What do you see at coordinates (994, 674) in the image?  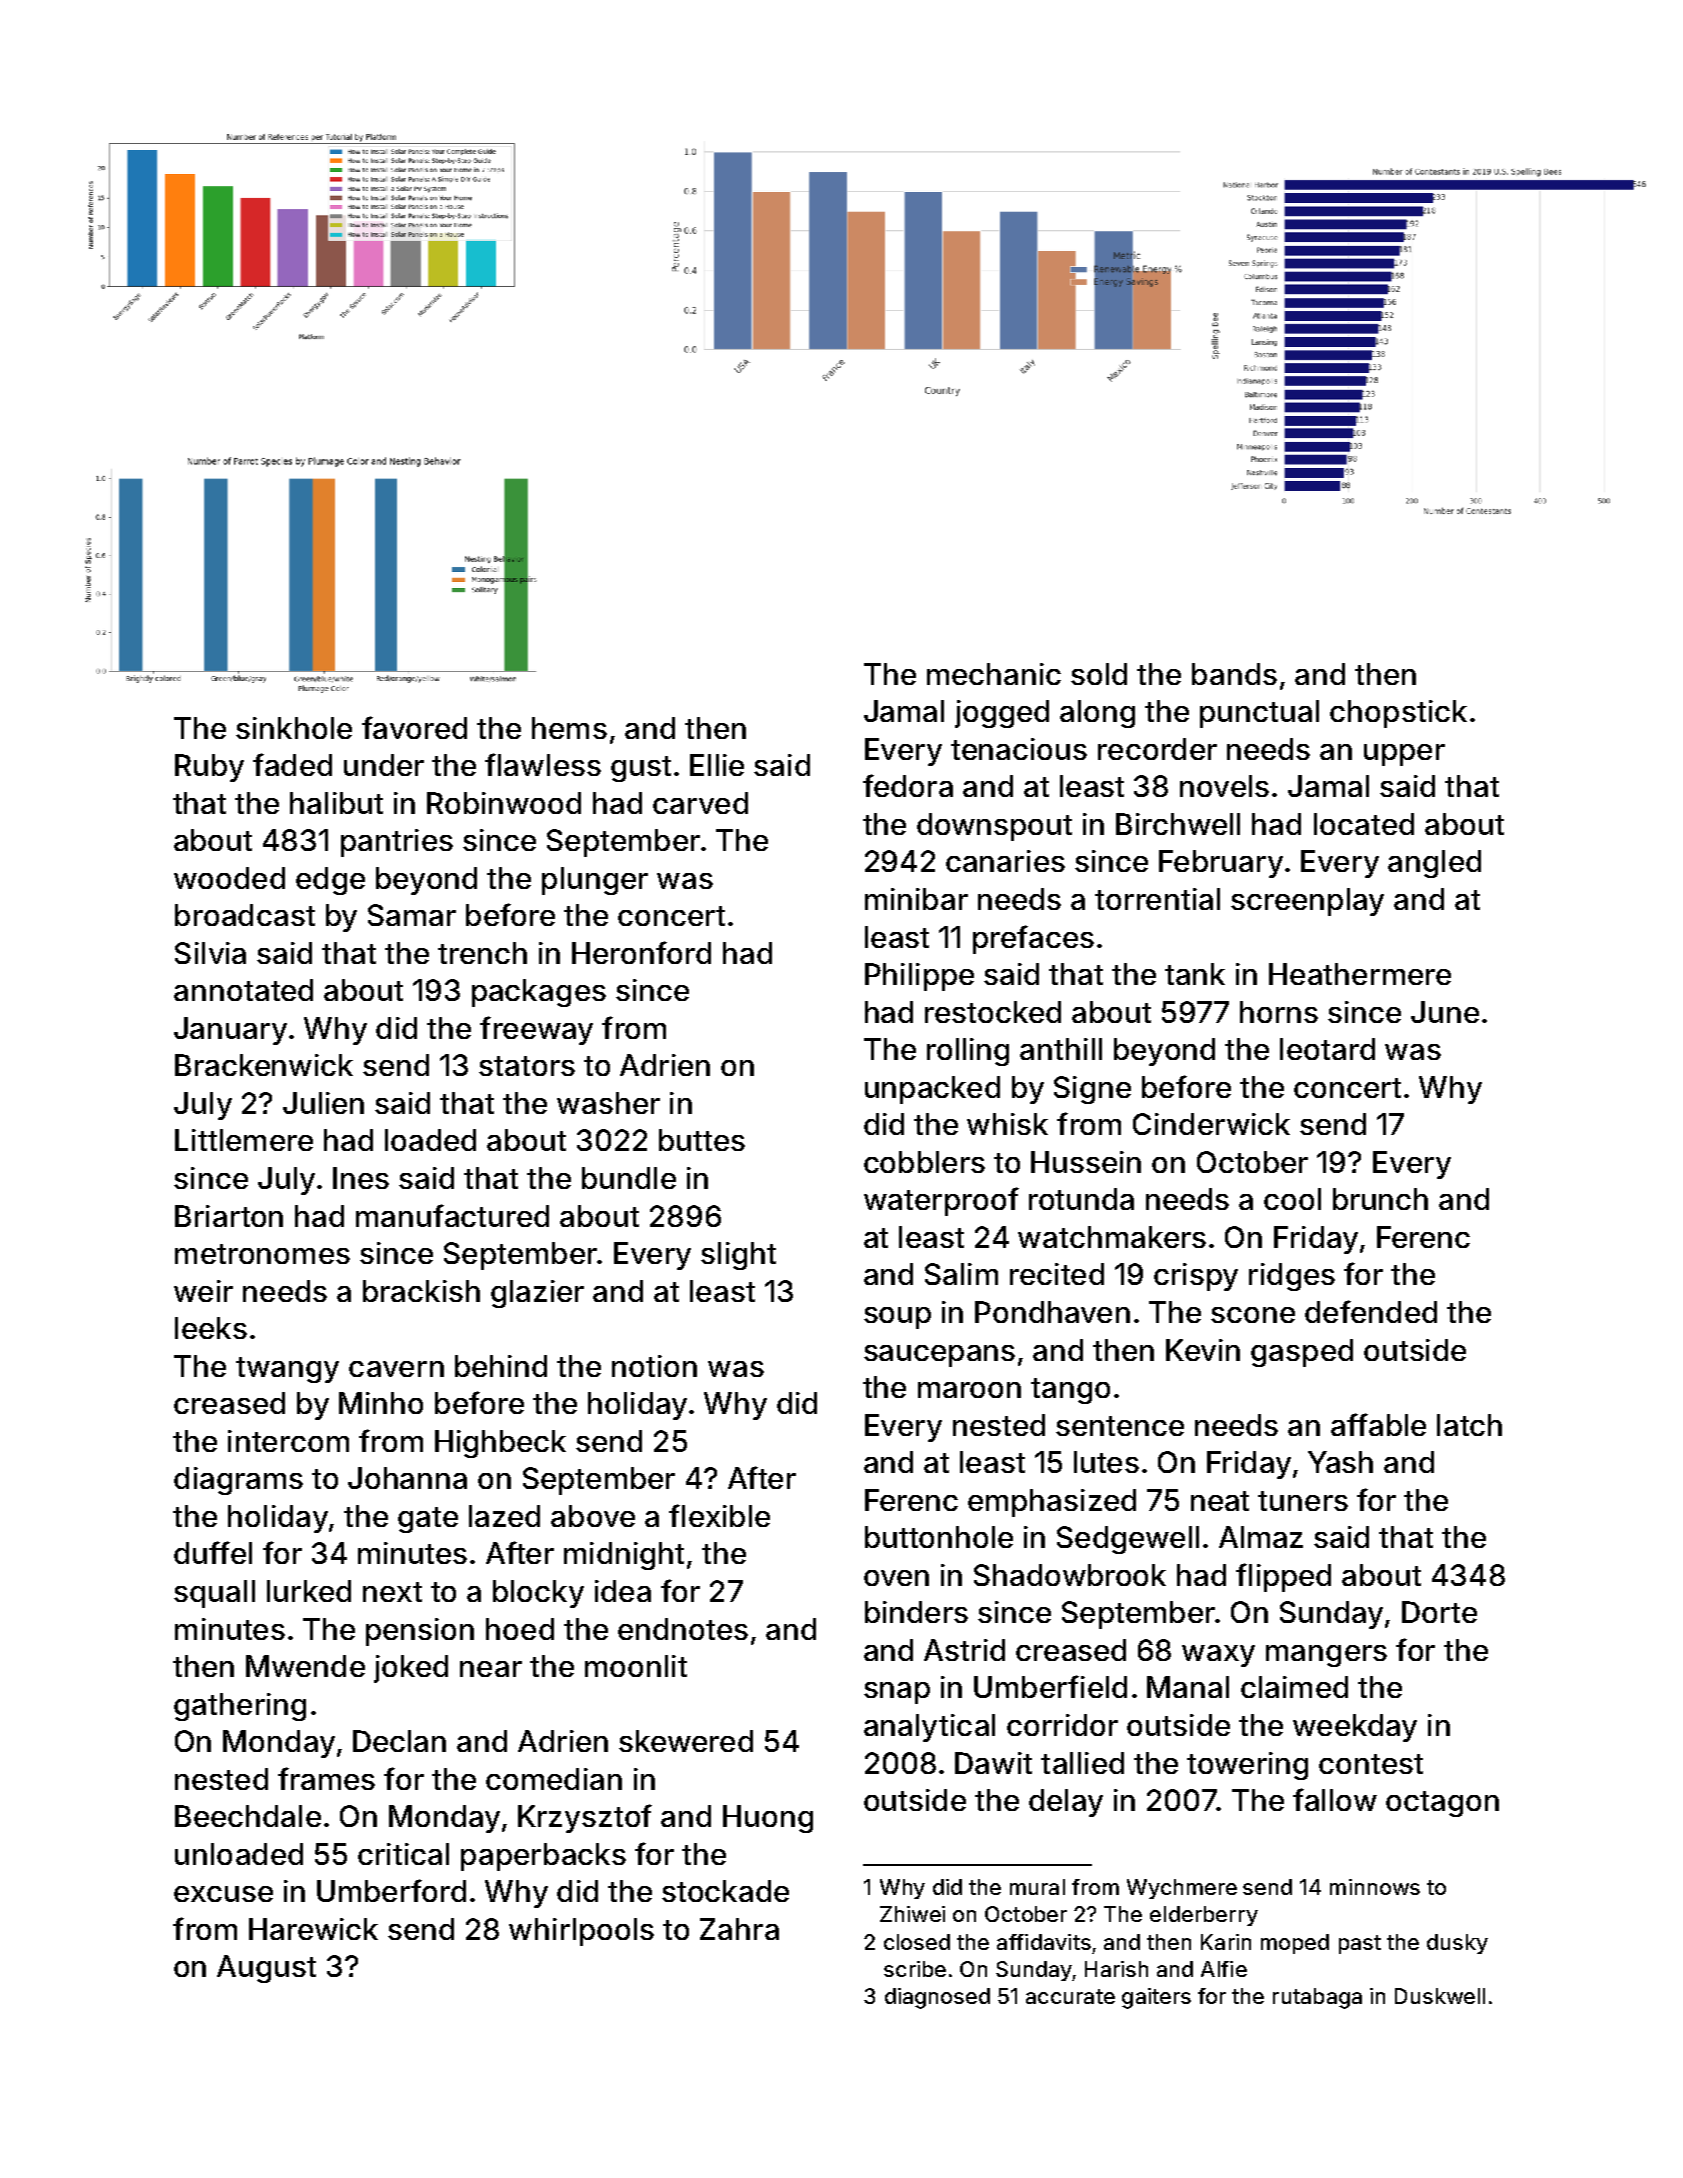 I see `mechanic` at bounding box center [994, 674].
